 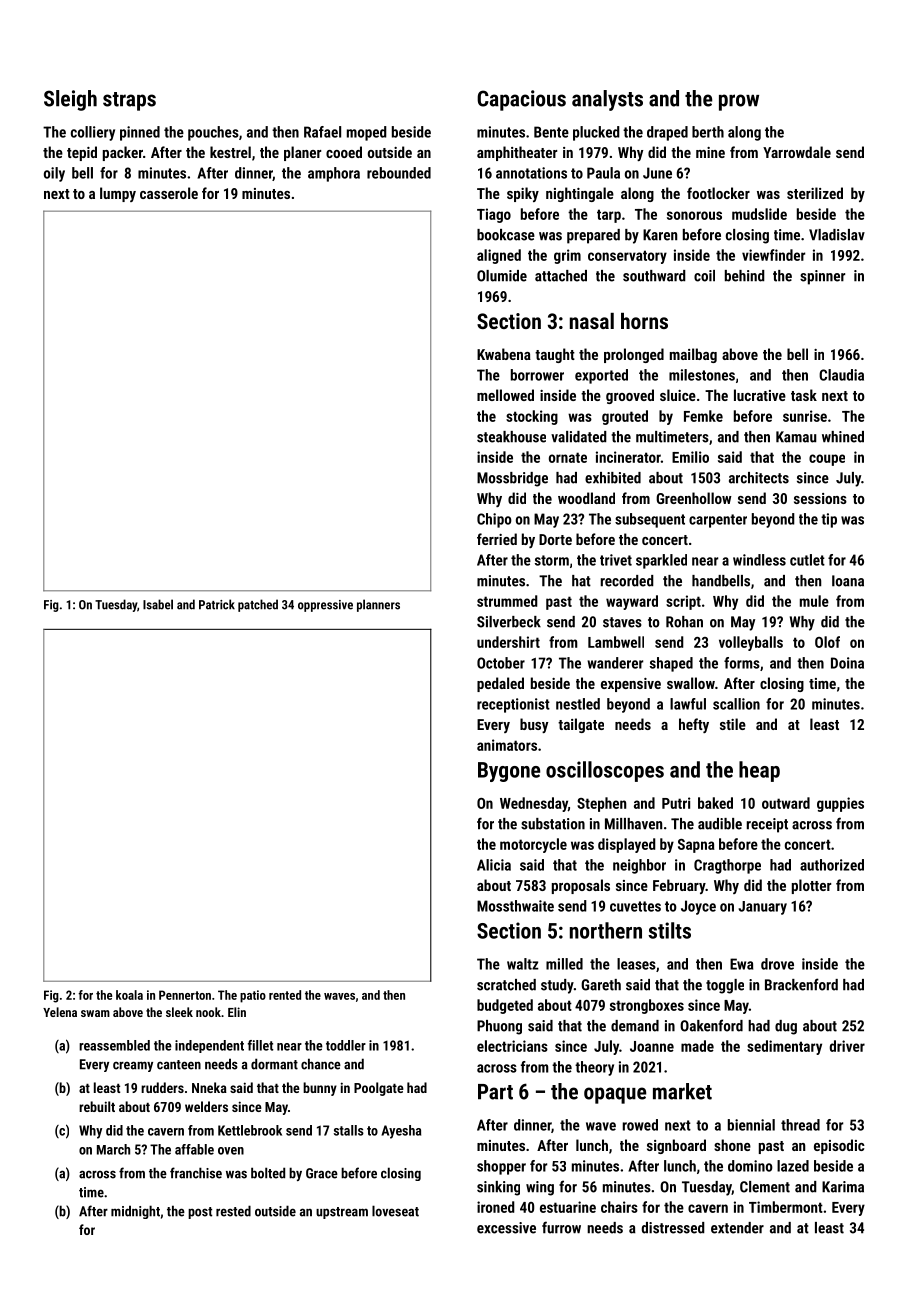 What do you see at coordinates (129, 101) in the document?
I see `straps` at bounding box center [129, 101].
